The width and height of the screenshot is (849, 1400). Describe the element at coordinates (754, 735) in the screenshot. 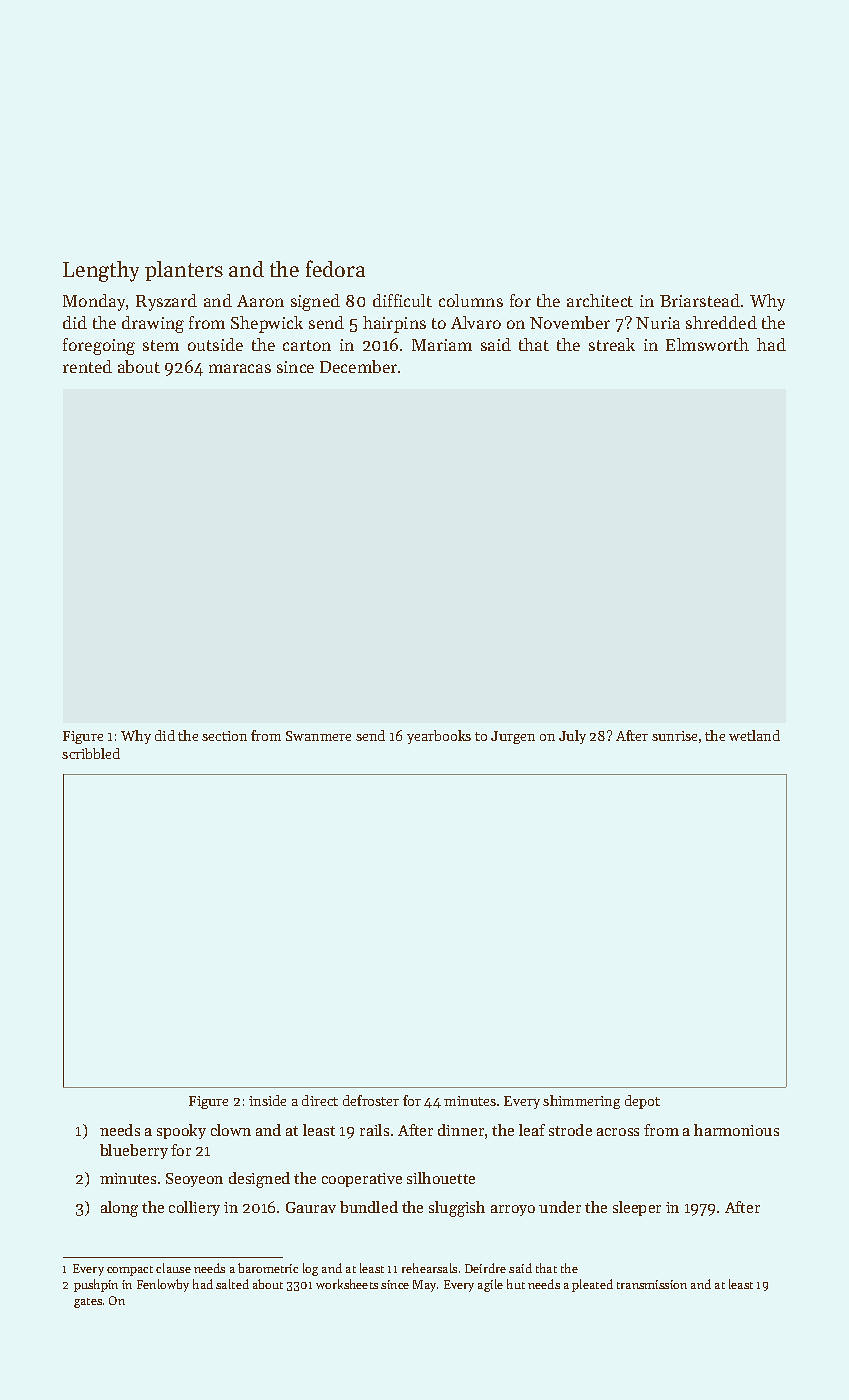

I see `wetland` at that location.
